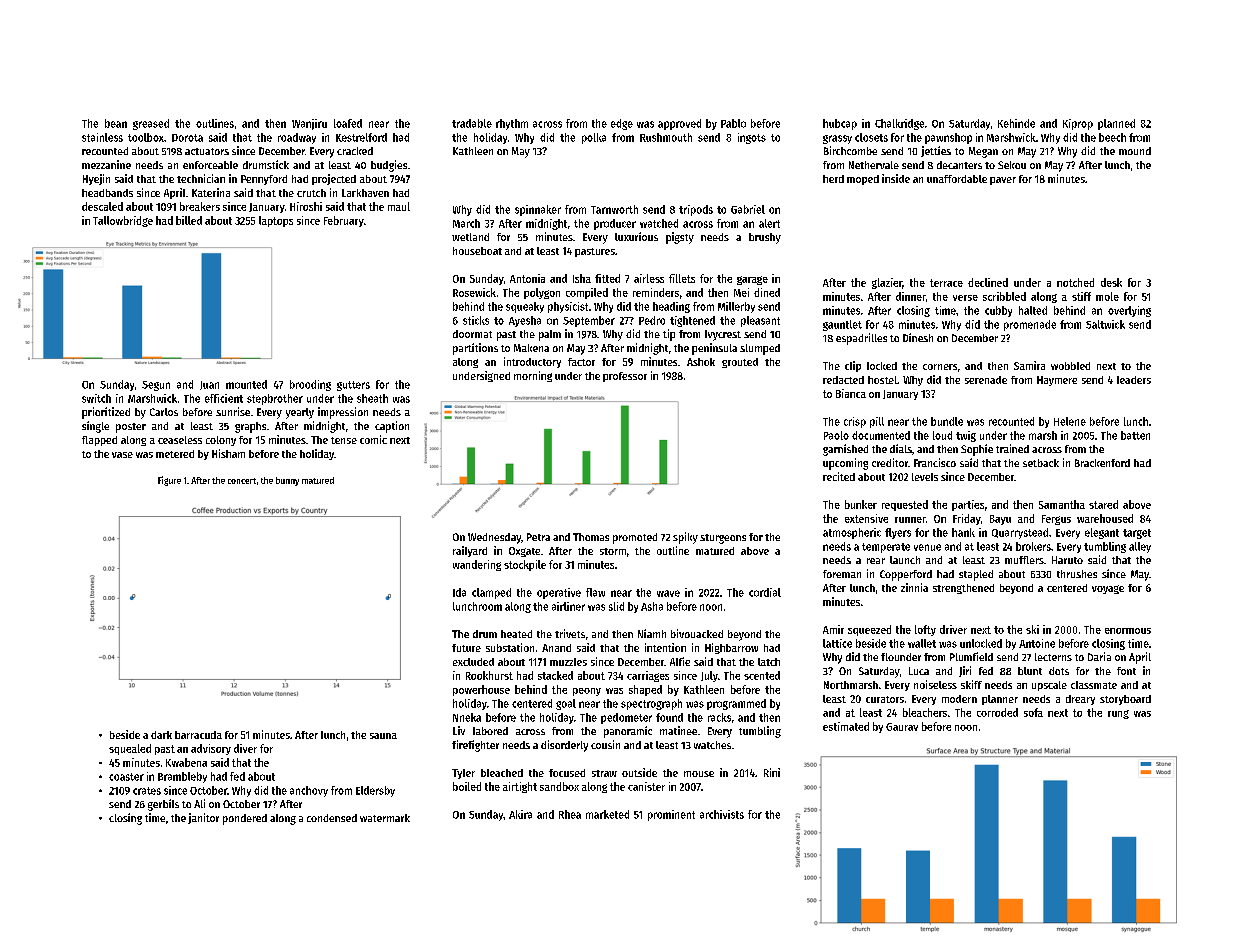  Describe the element at coordinates (477, 565) in the page. I see `wandering` at that location.
